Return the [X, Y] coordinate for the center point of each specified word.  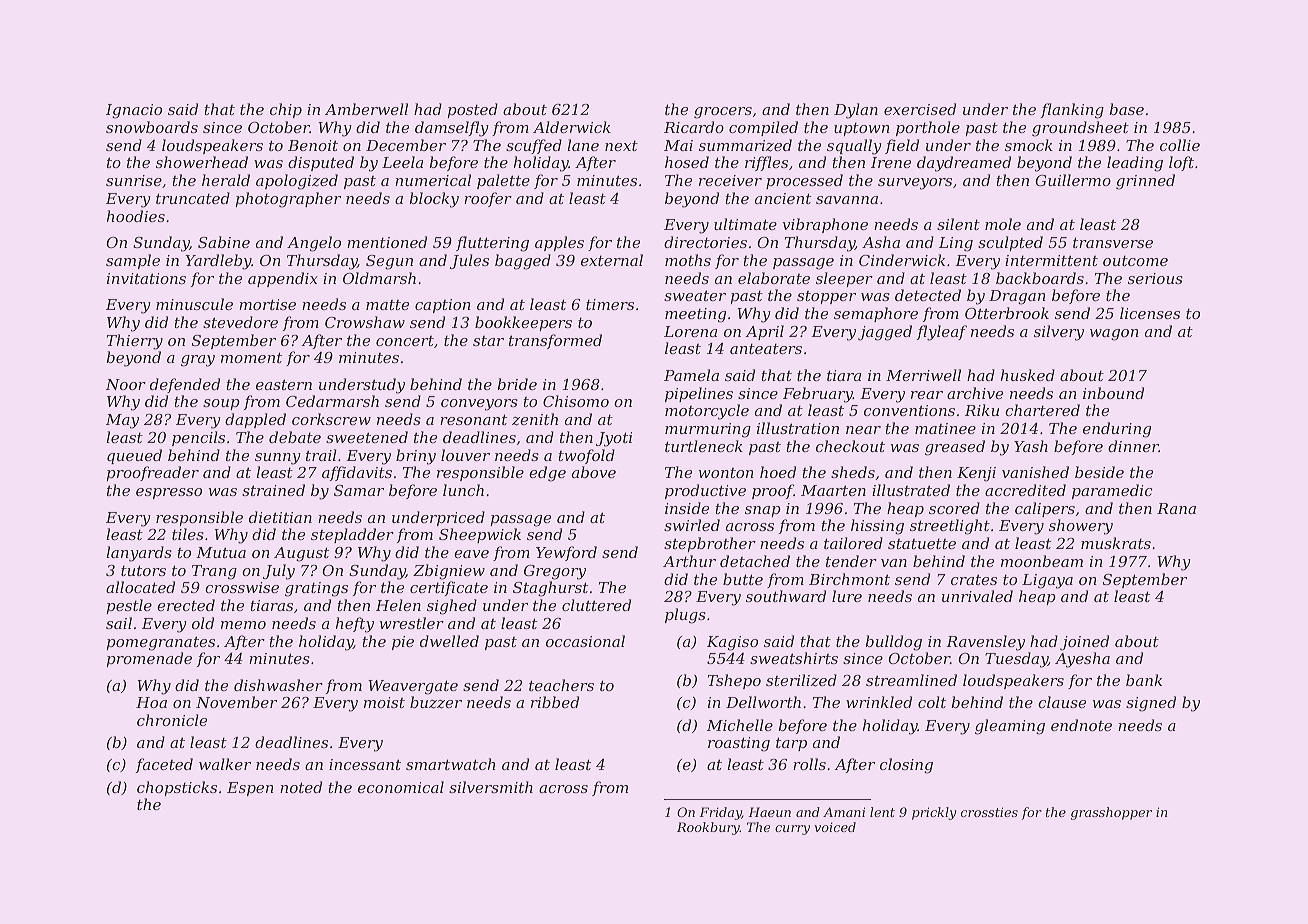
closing [906, 766]
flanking [1072, 111]
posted [473, 110]
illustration [798, 428]
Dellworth [763, 702]
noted [301, 787]
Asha [881, 242]
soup [221, 404]
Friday [720, 813]
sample [133, 261]
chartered [1042, 410]
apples [559, 243]
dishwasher [278, 685]
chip [286, 110]
